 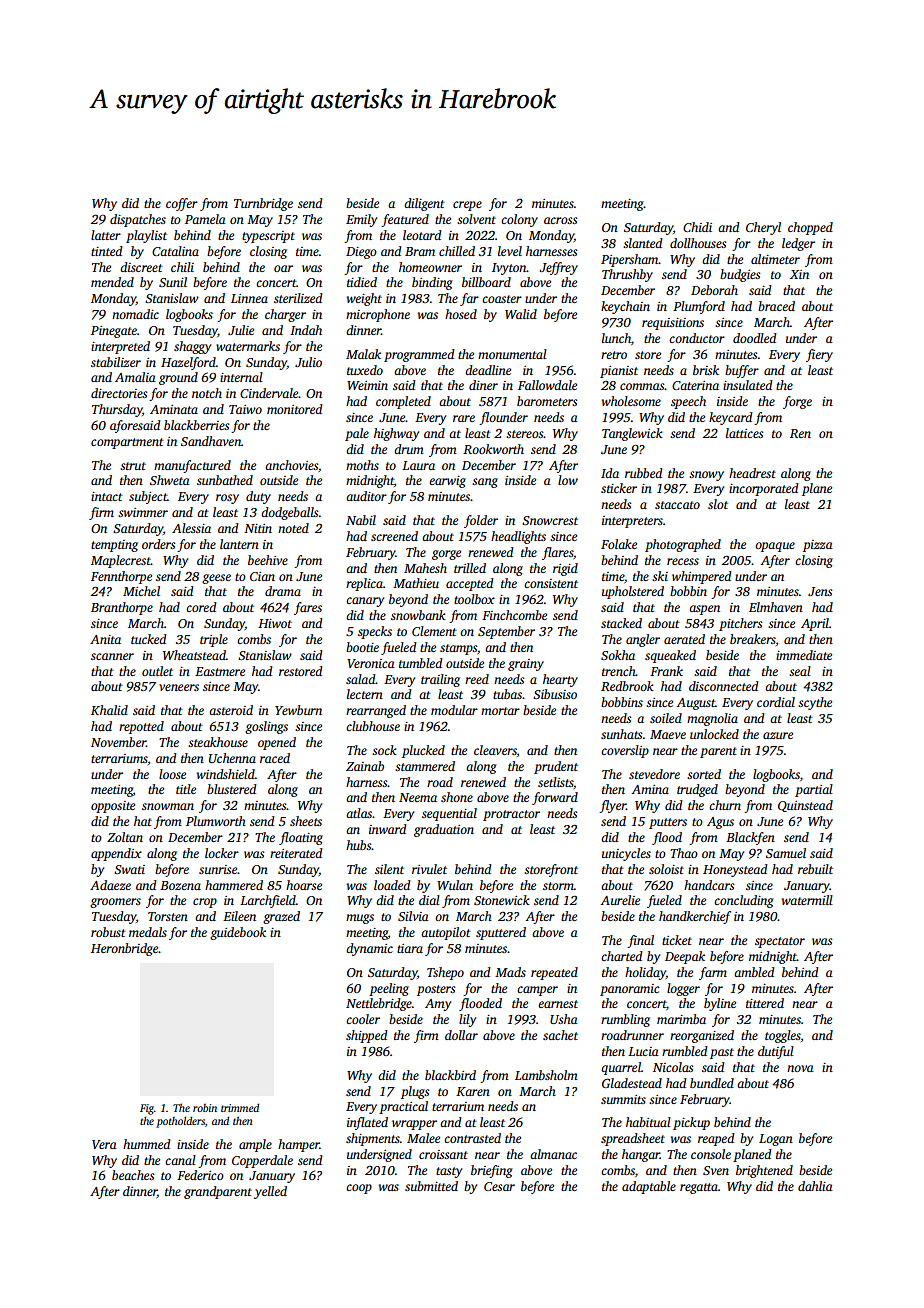 What do you see at coordinates (367, 1036) in the screenshot?
I see `shipped` at bounding box center [367, 1036].
